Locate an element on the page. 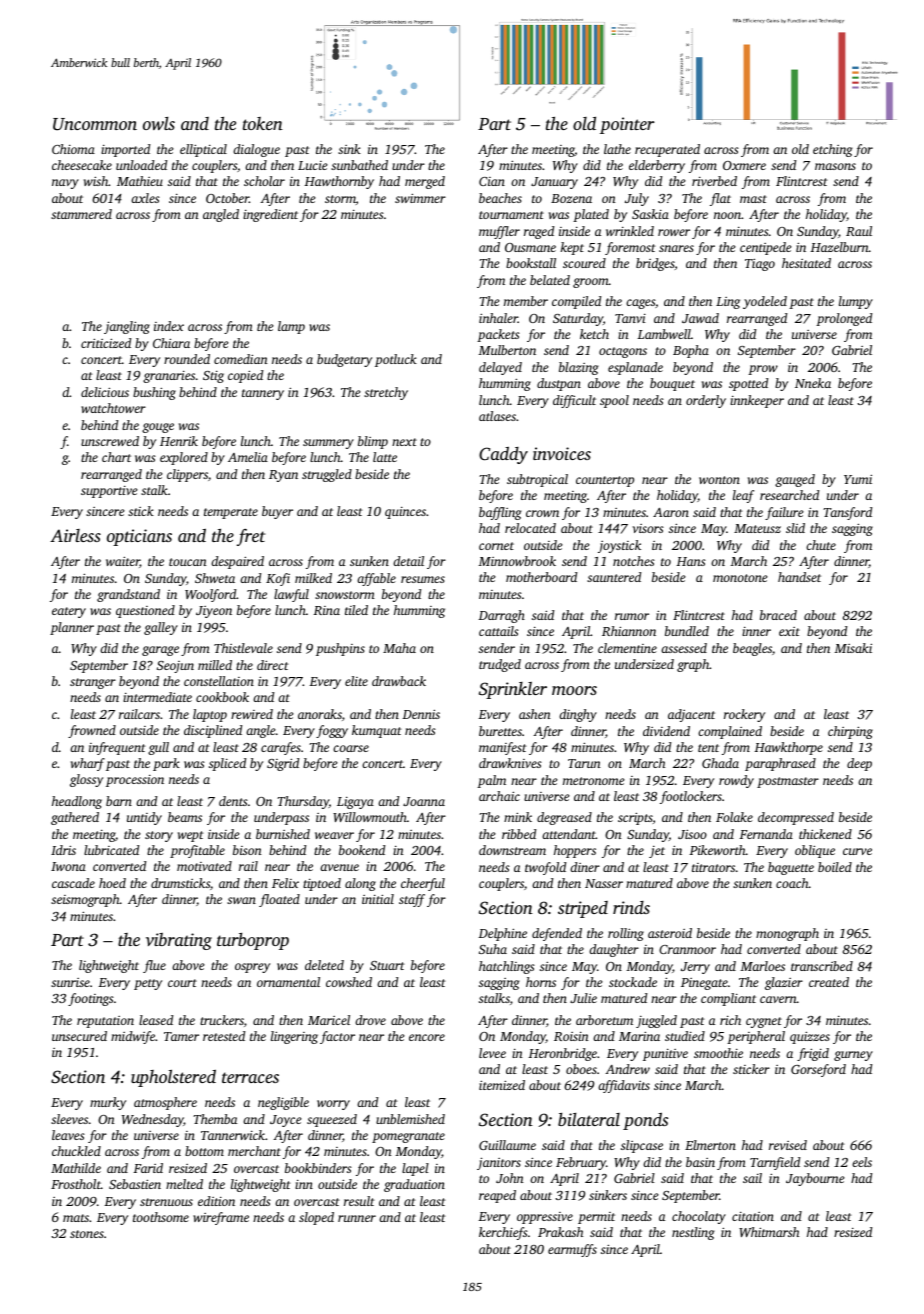 The width and height of the document is (924, 1314). Uncommon is located at coordinates (95, 124).
